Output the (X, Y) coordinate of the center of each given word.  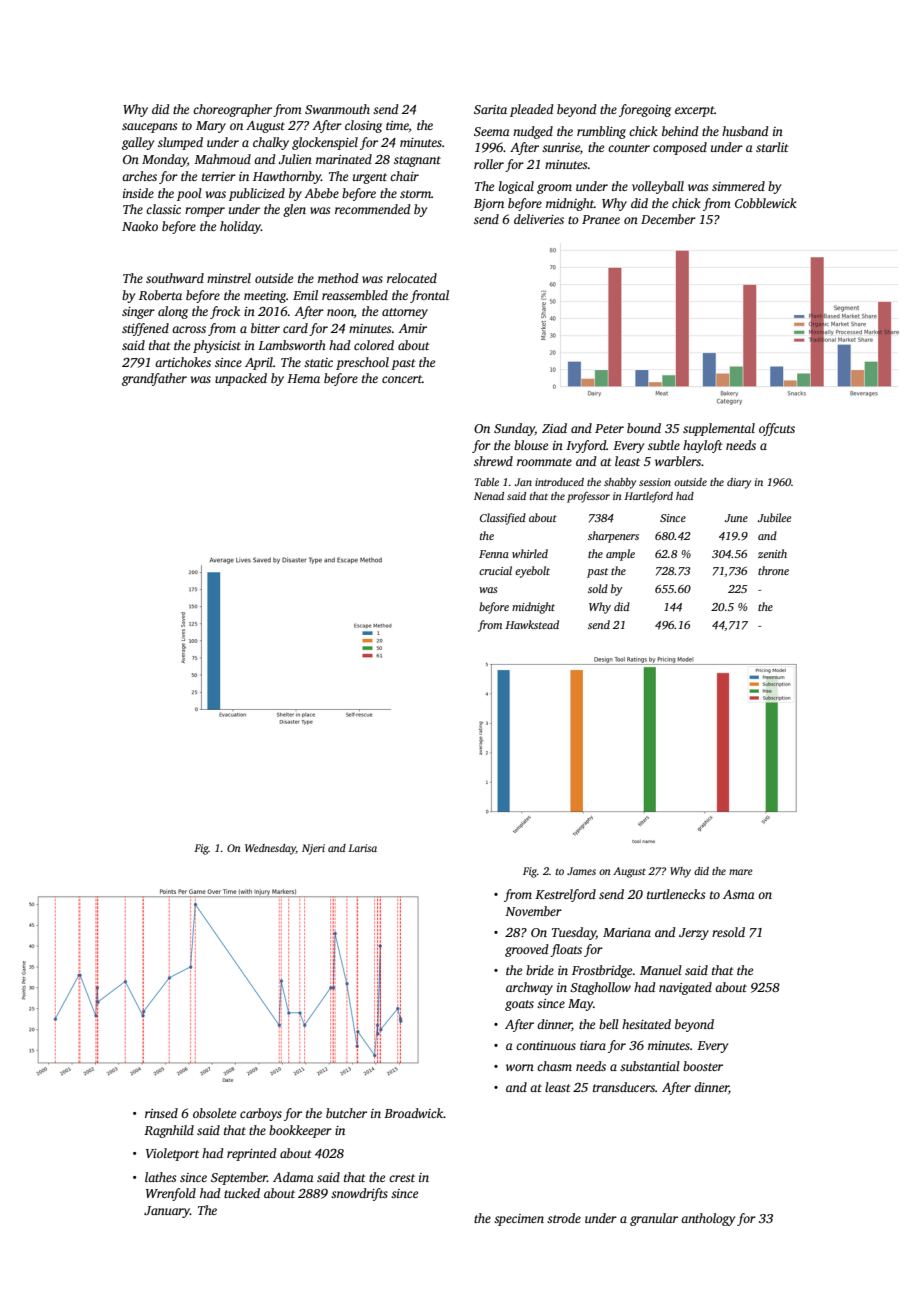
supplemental (719, 429)
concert (402, 379)
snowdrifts (359, 1194)
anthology (708, 1219)
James (581, 871)
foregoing (645, 110)
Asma (739, 894)
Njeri (313, 849)
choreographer (232, 110)
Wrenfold (171, 1194)
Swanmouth (337, 109)
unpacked (241, 379)
